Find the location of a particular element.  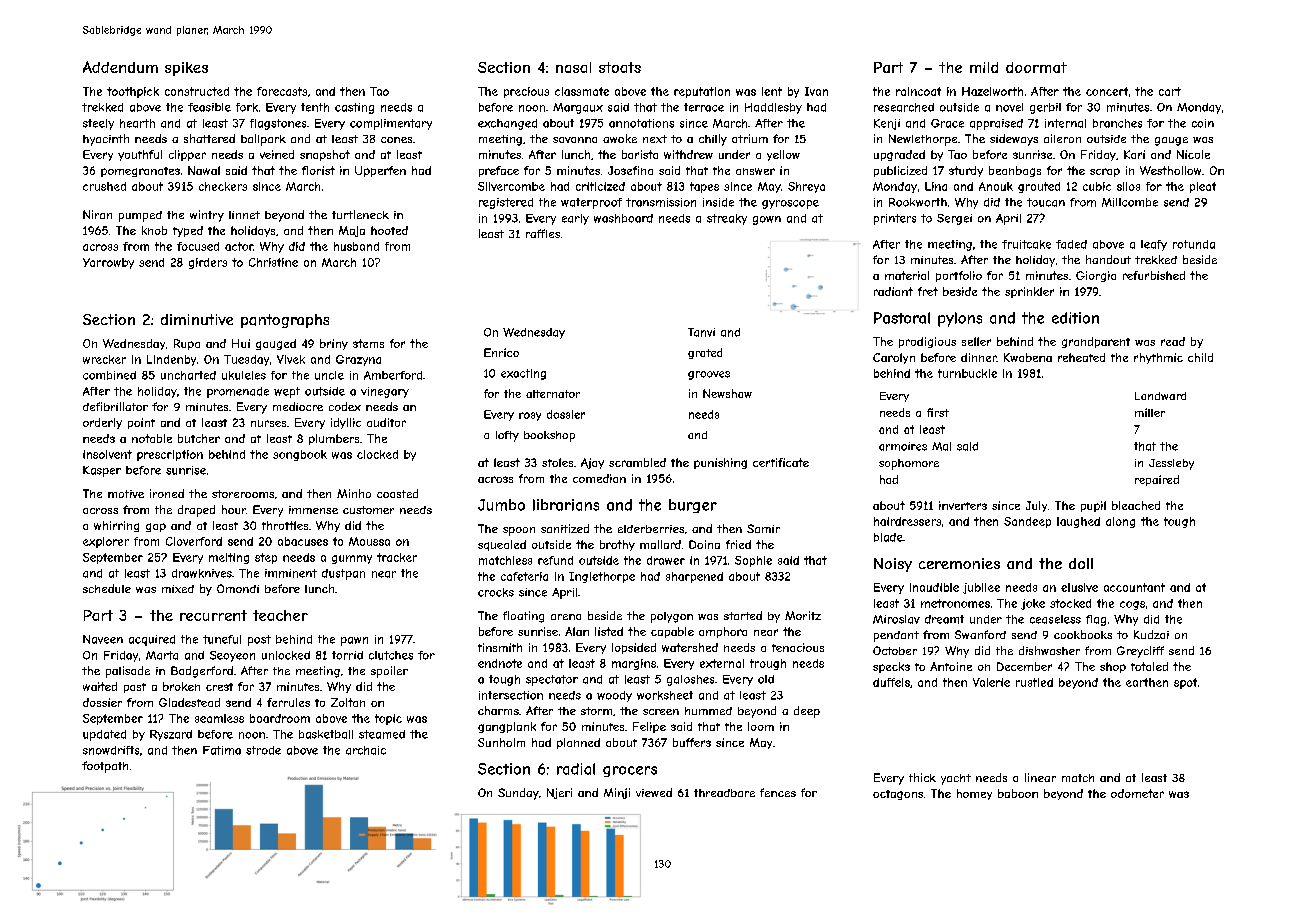

briny is located at coordinates (334, 344).
